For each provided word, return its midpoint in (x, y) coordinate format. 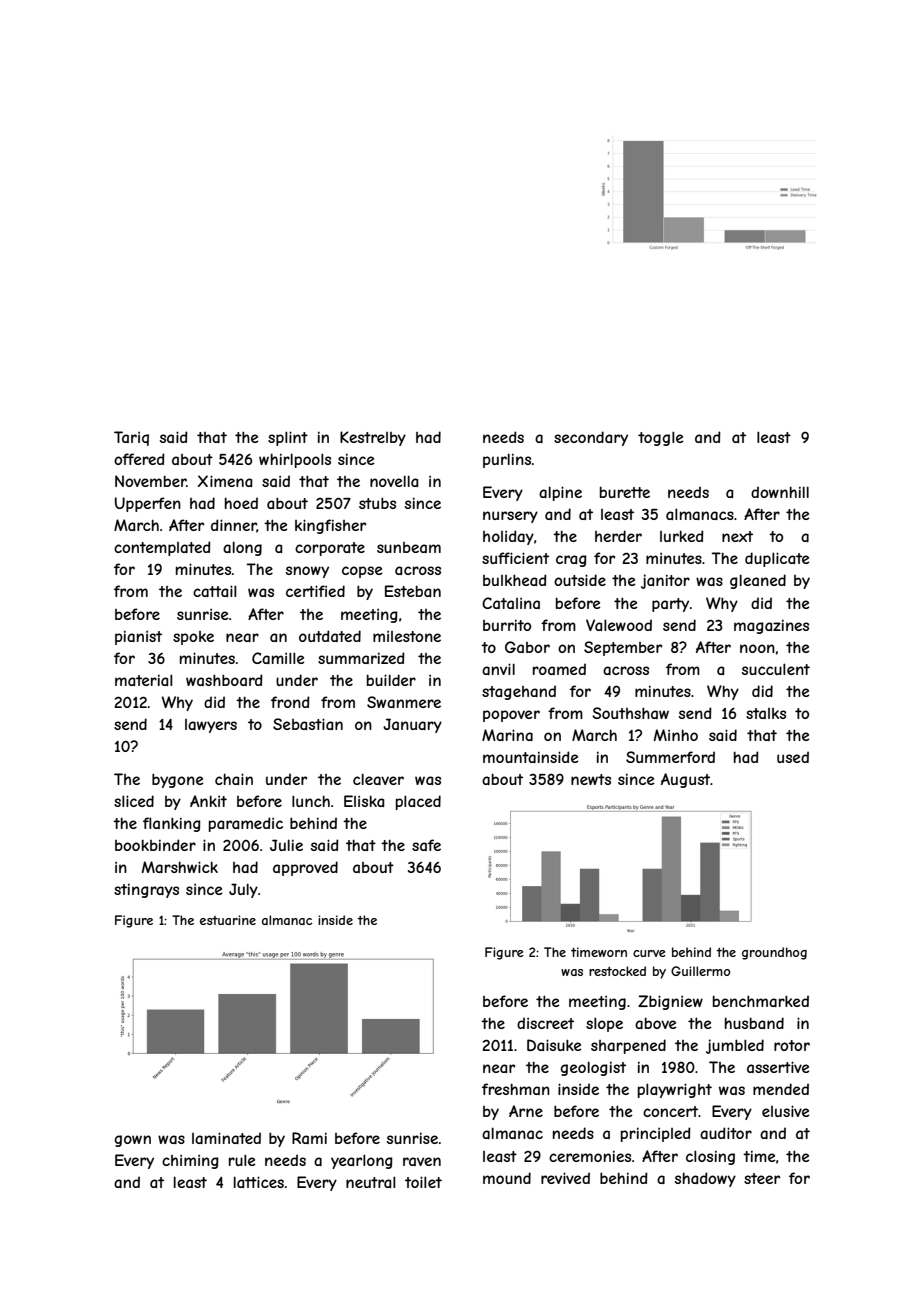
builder (391, 680)
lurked (682, 536)
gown (132, 1141)
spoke (193, 638)
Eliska (364, 801)
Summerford (670, 757)
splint (288, 438)
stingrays (146, 890)
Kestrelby (373, 438)
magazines (771, 626)
